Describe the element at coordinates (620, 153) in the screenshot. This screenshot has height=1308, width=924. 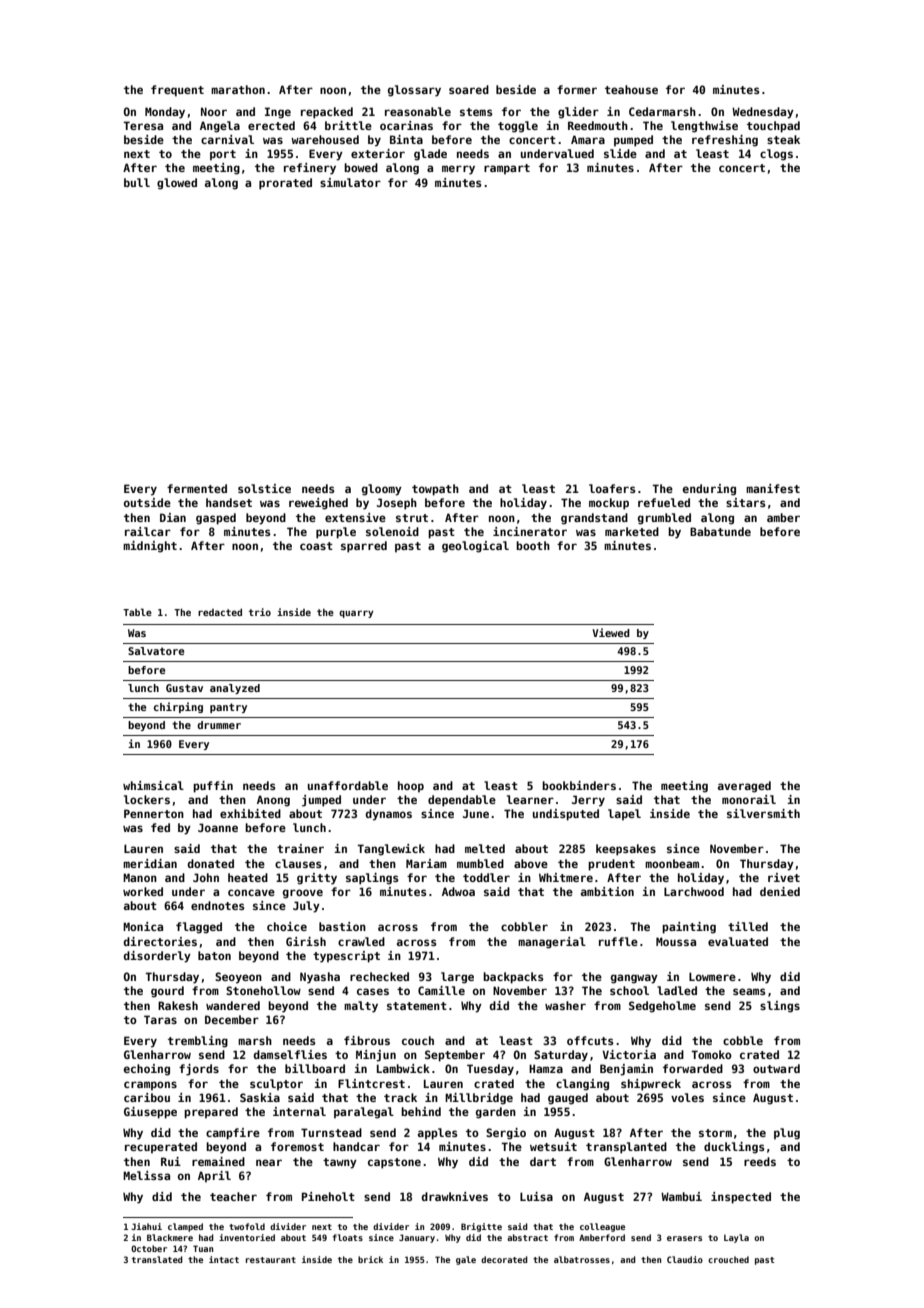
I see `slide` at that location.
